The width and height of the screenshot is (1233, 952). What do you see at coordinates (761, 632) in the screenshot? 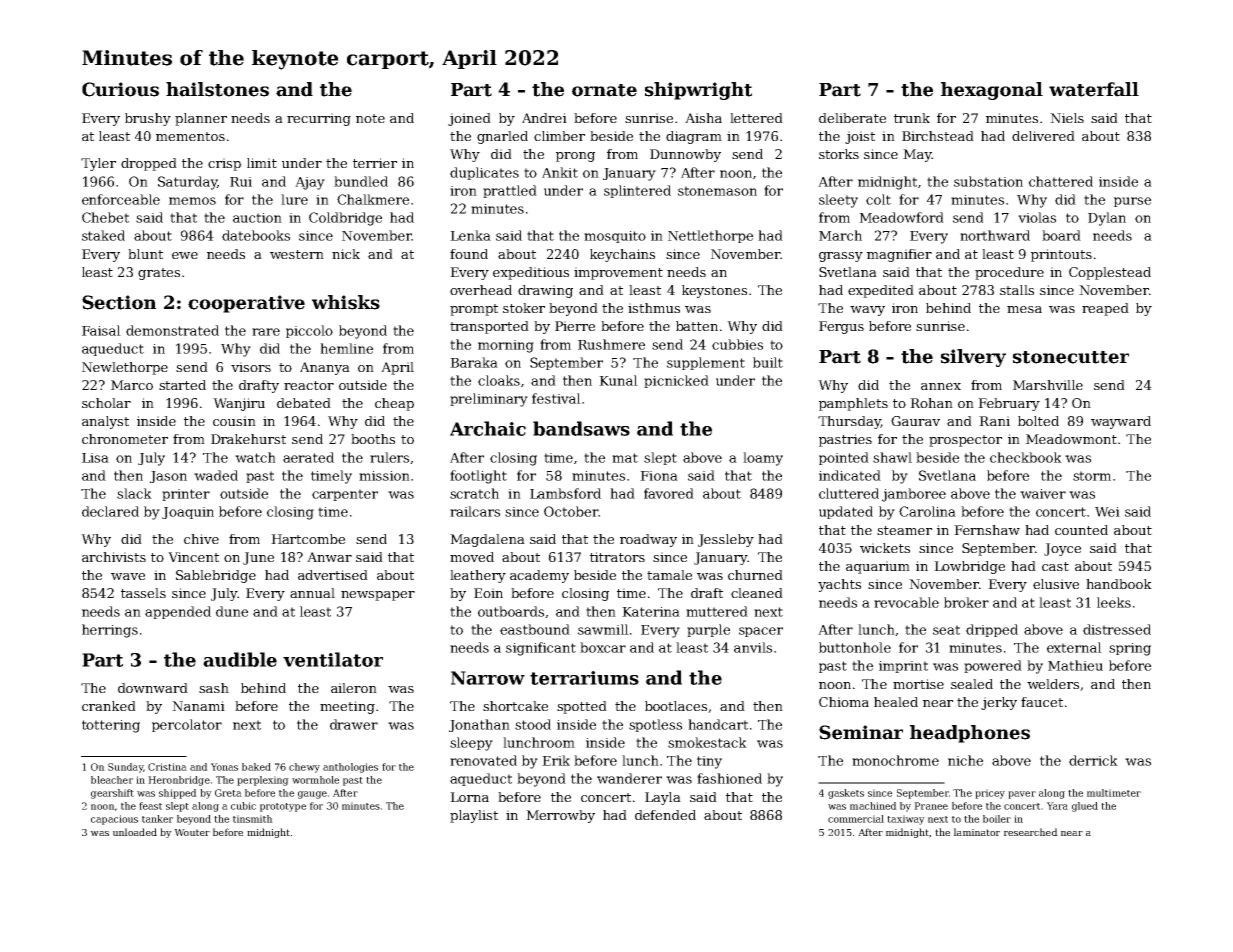
I see `spacer` at bounding box center [761, 632].
